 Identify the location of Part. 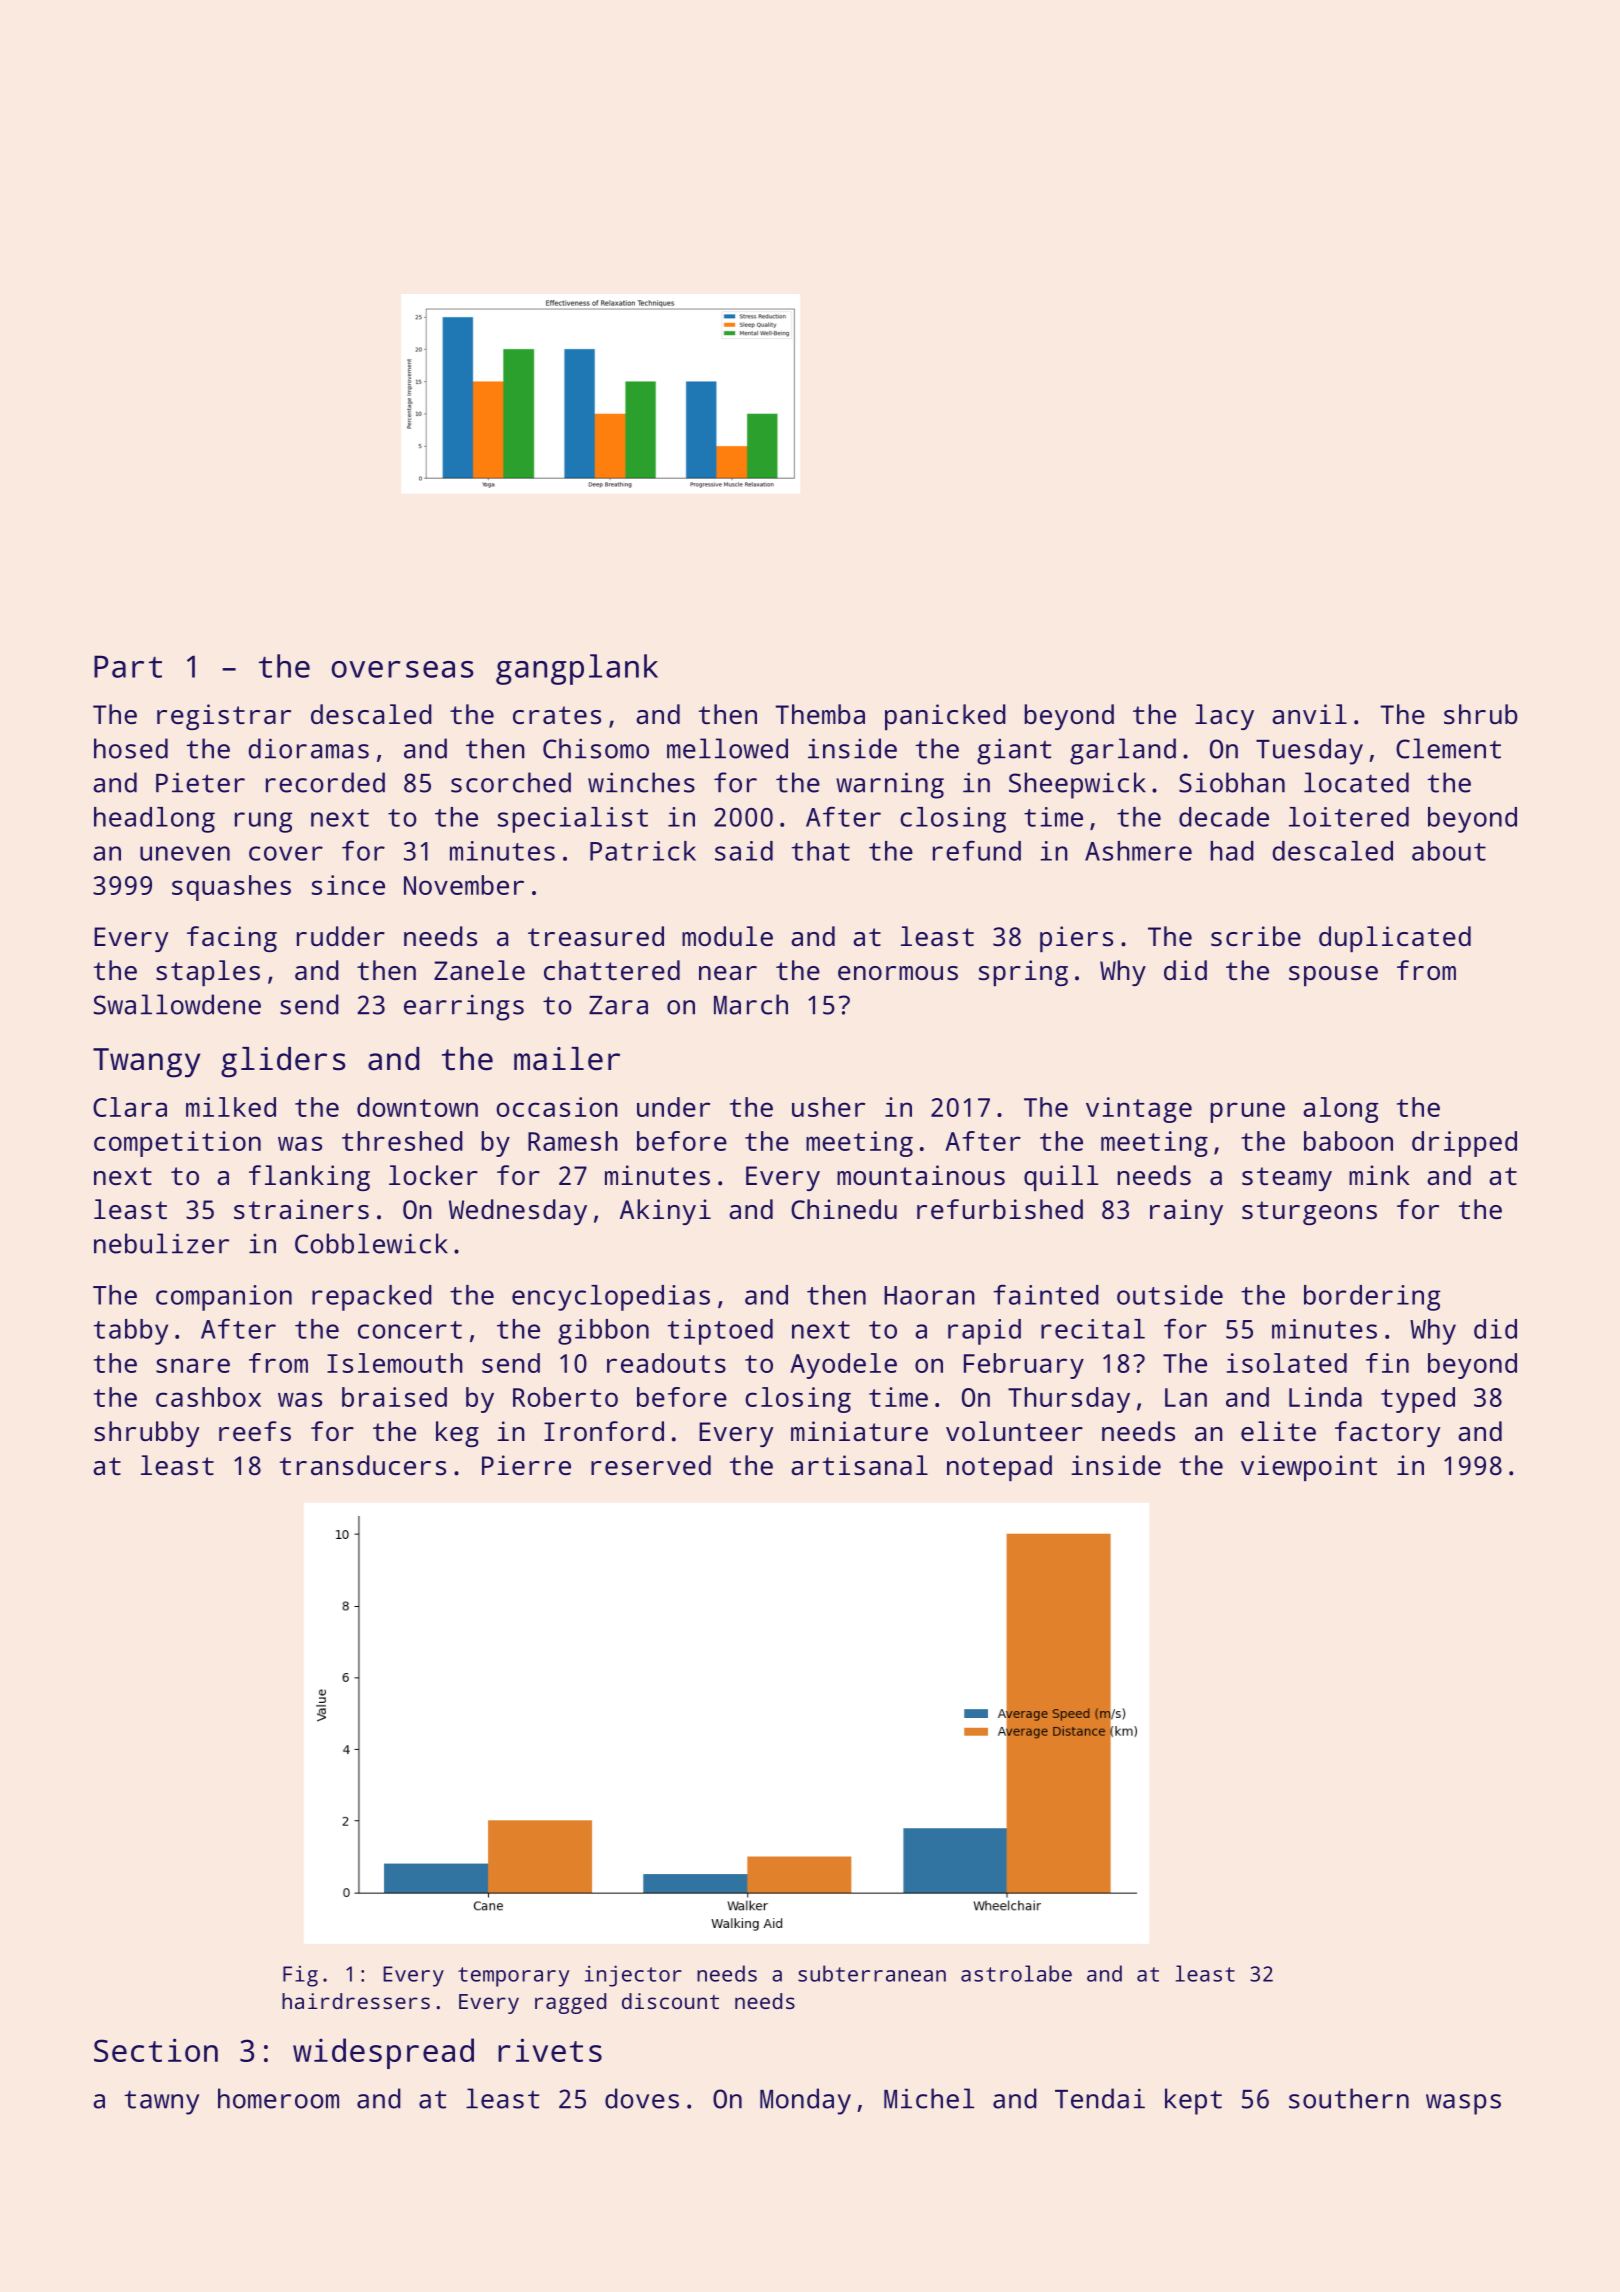
(128, 666).
